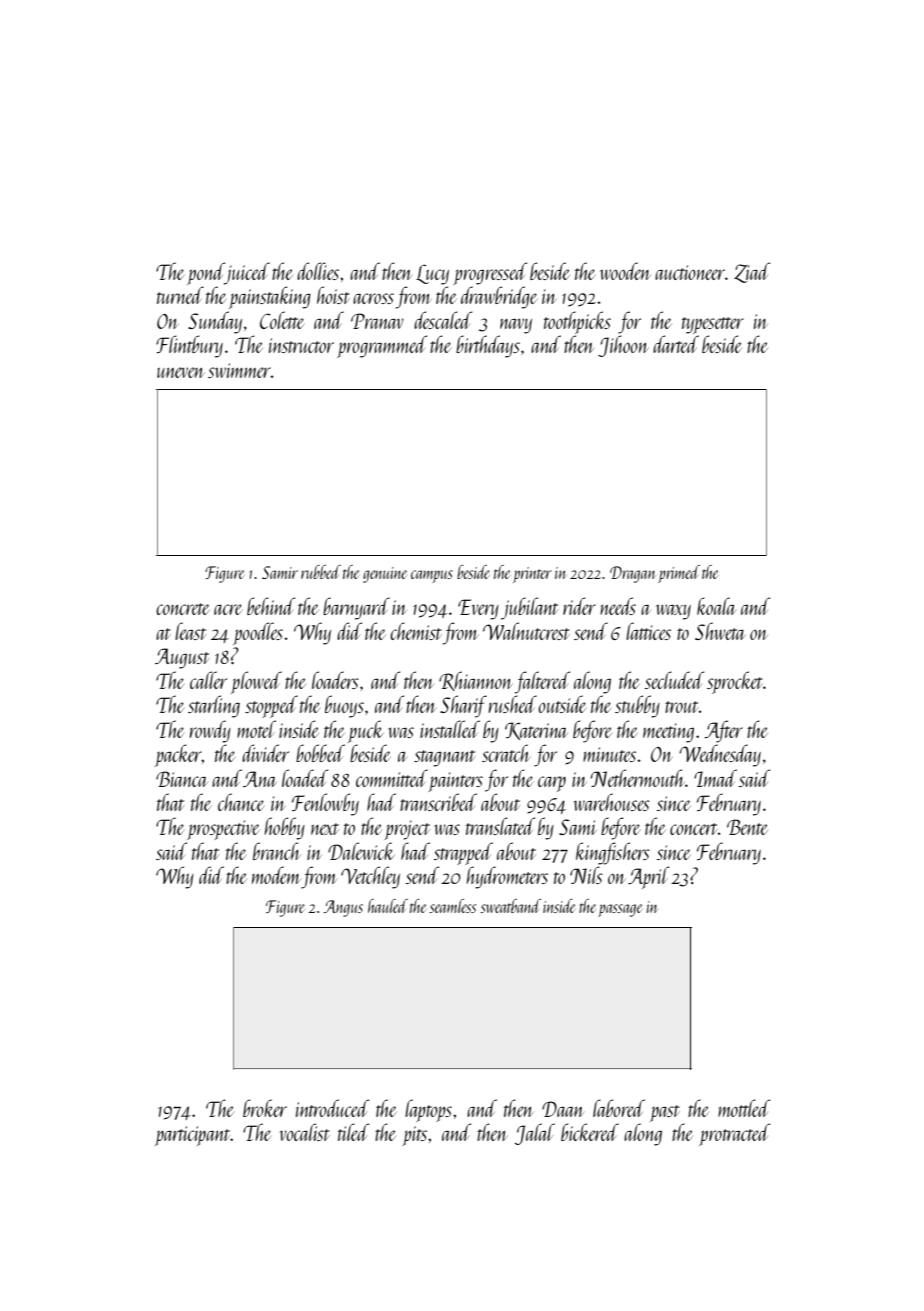 The image size is (924, 1311). I want to click on laptops, so click(428, 1110).
